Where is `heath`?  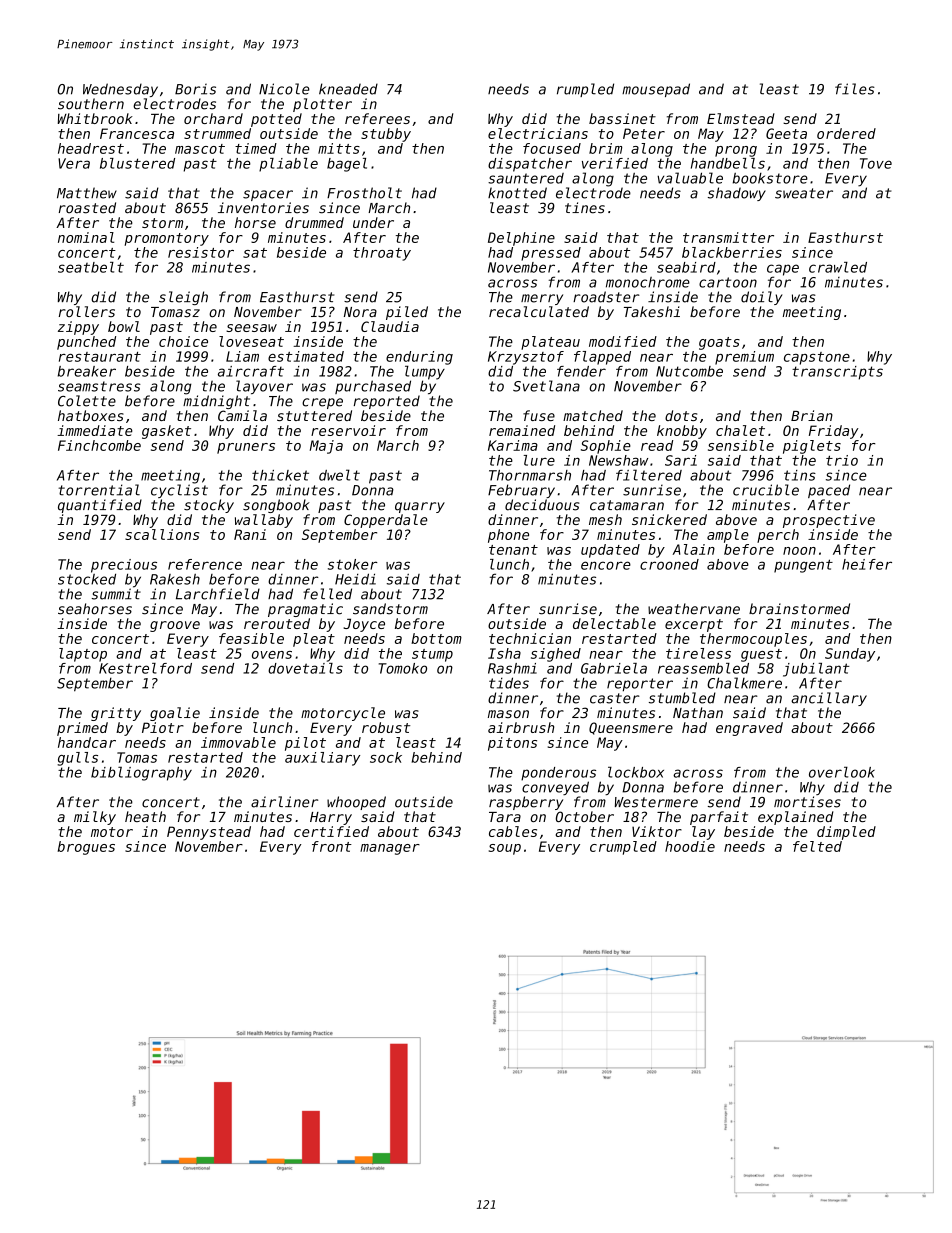 heath is located at coordinates (145, 816).
